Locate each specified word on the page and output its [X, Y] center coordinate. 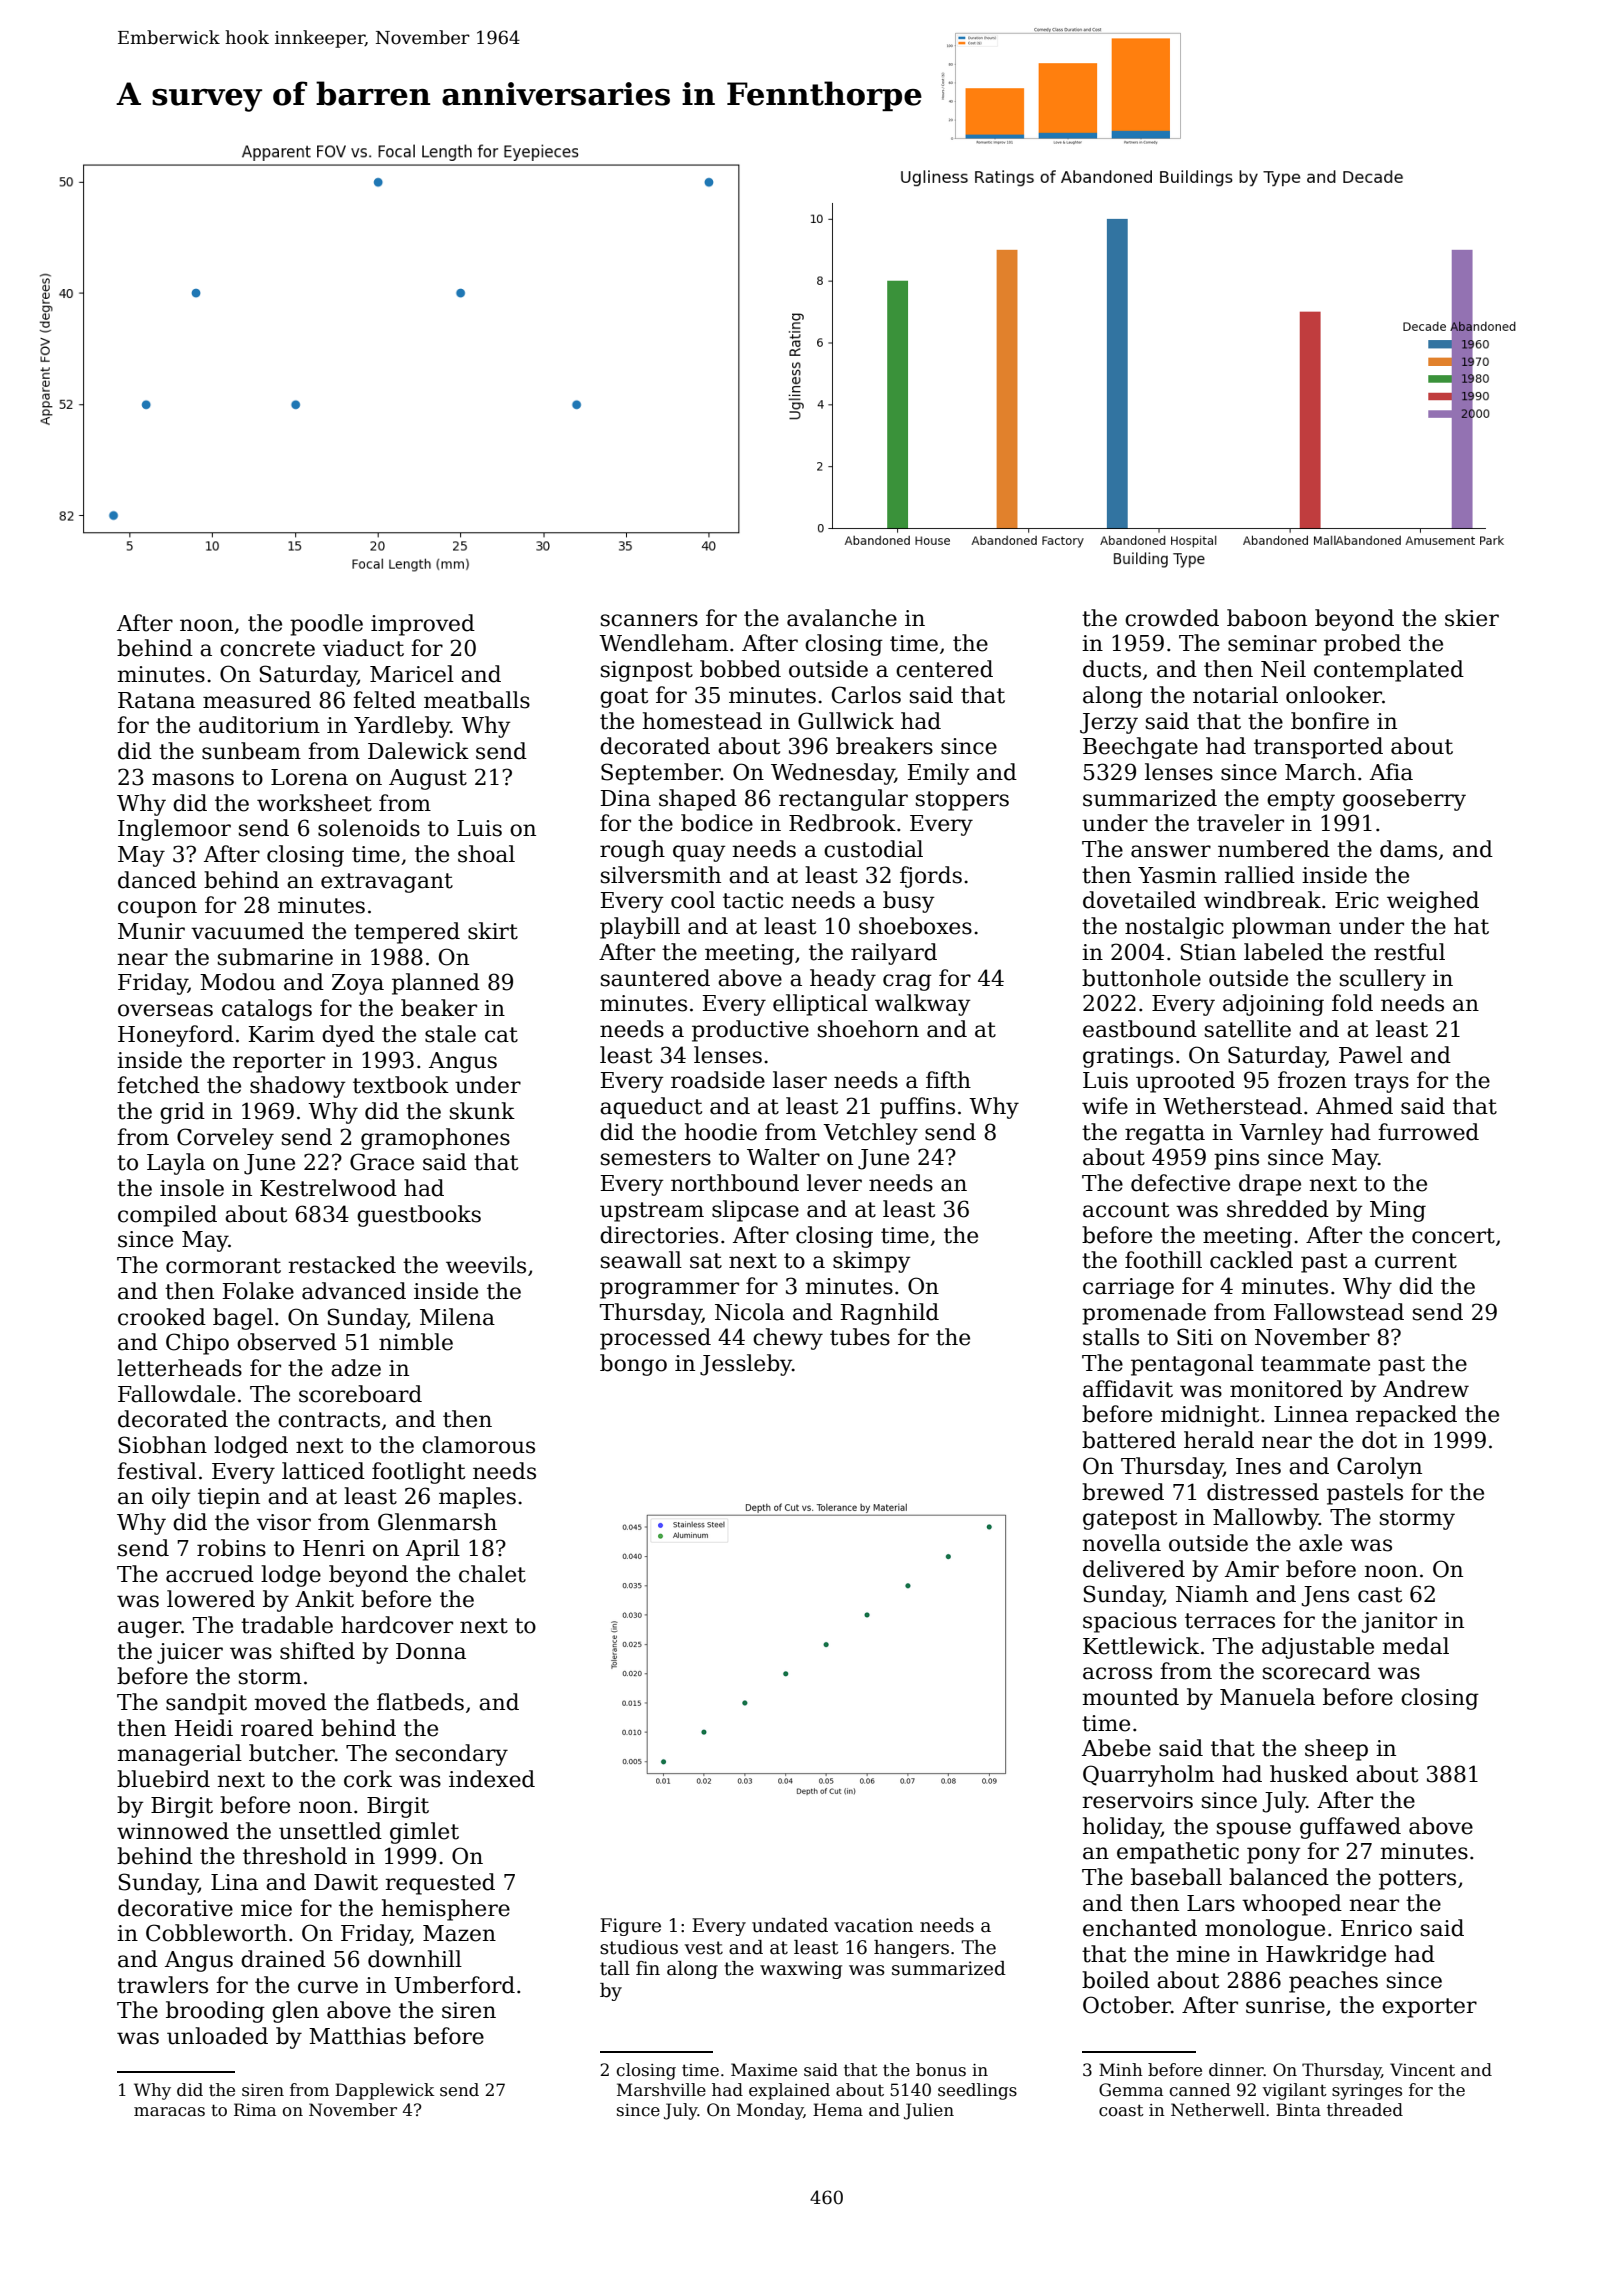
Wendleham [663, 643]
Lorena [309, 777]
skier [1472, 618]
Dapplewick [385, 2091]
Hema [838, 2110]
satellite [1248, 1029]
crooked [162, 1317]
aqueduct [651, 1108]
